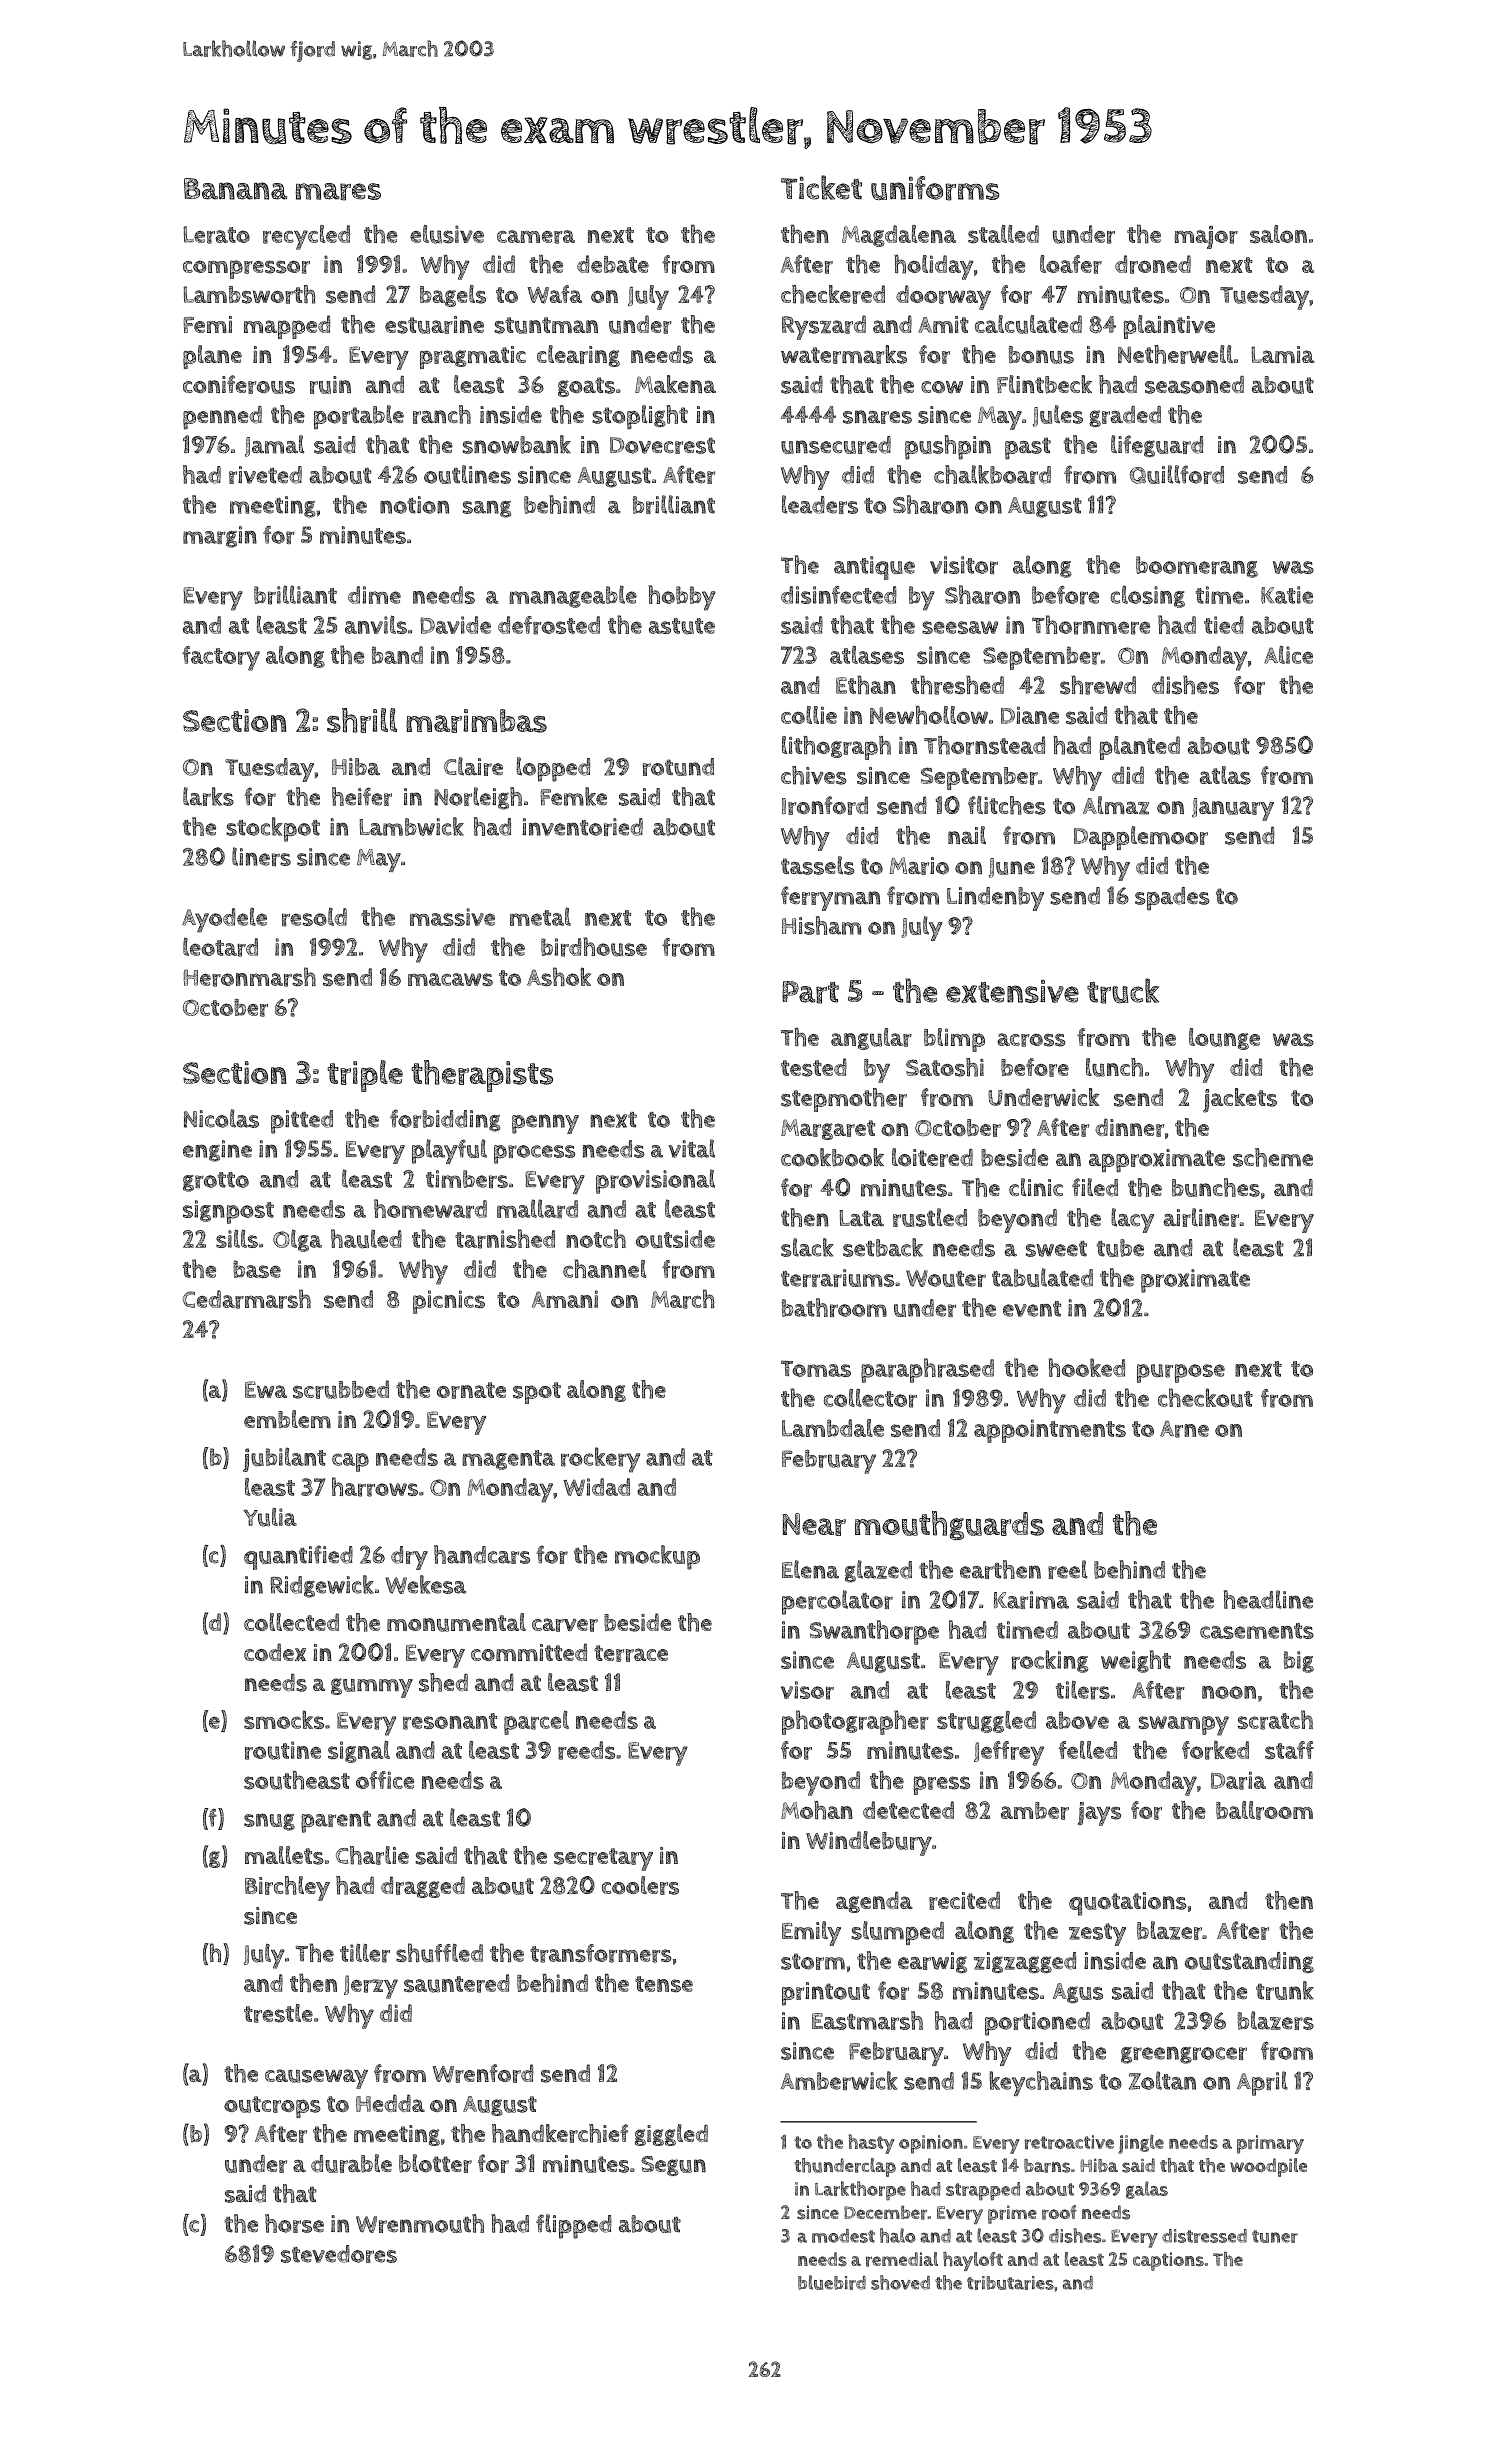 This page has width=1496, height=2464. I want to click on halo, so click(898, 2235).
